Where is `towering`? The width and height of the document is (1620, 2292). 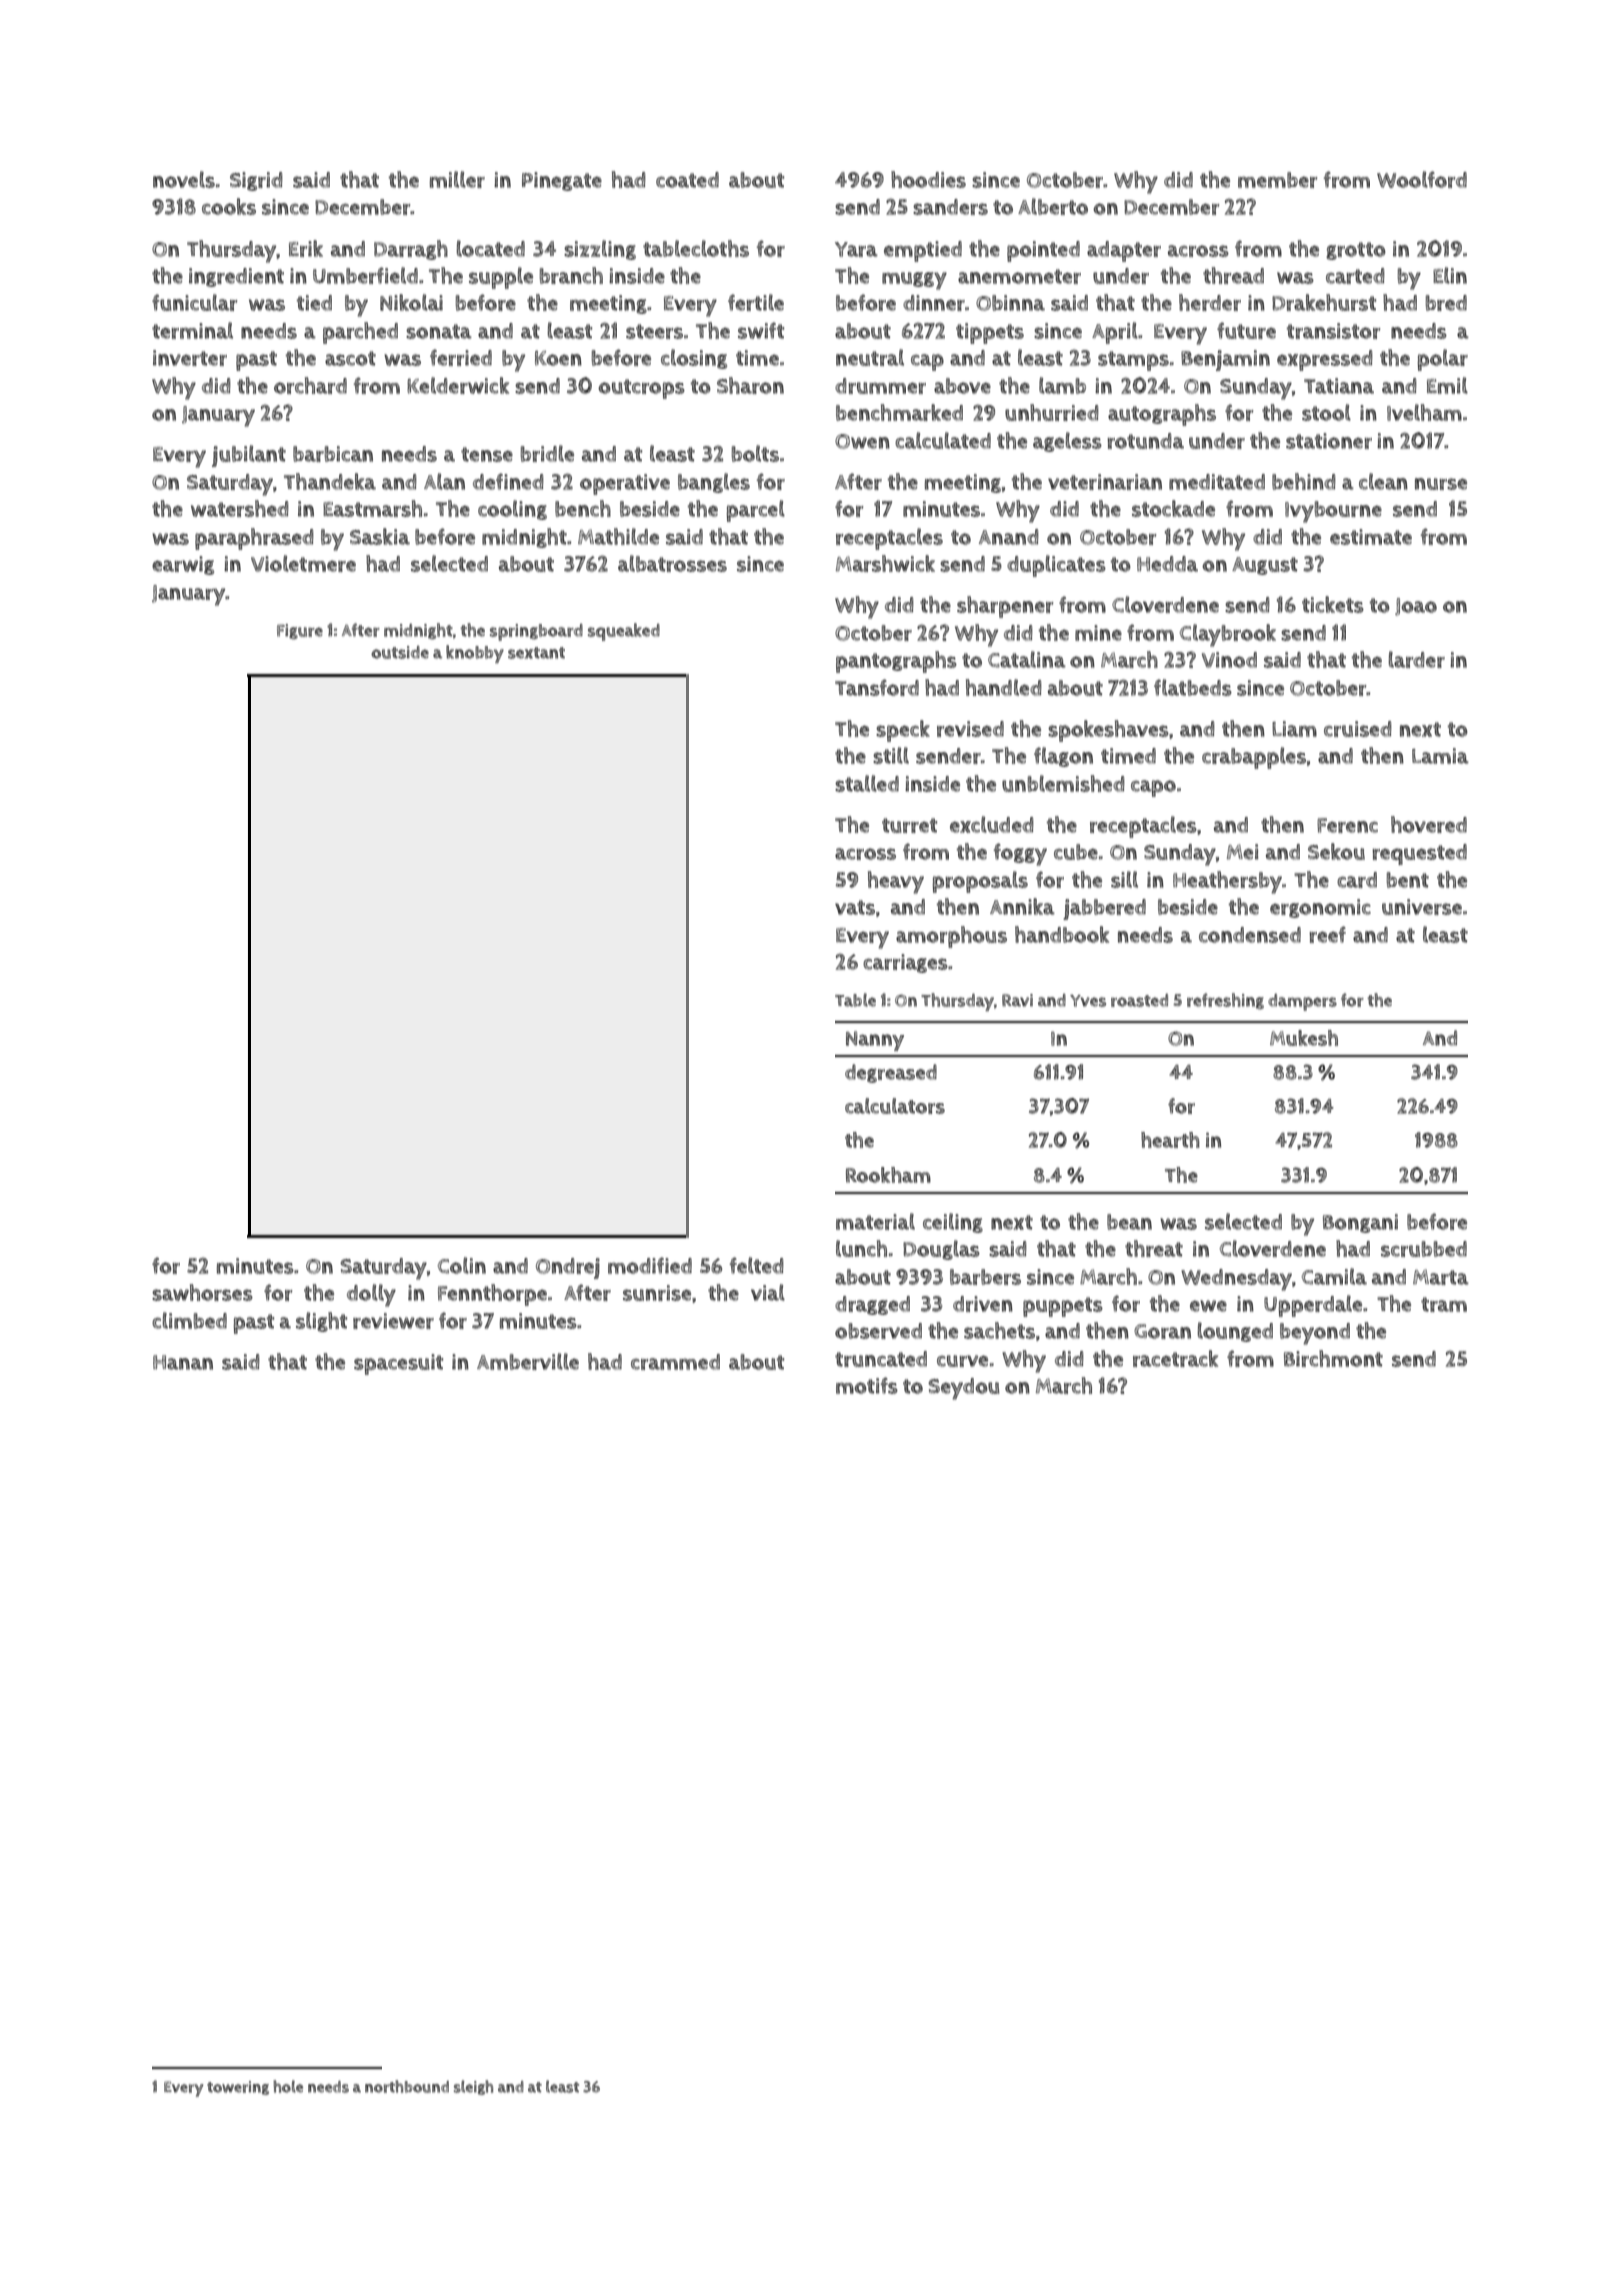
towering is located at coordinates (238, 2088).
